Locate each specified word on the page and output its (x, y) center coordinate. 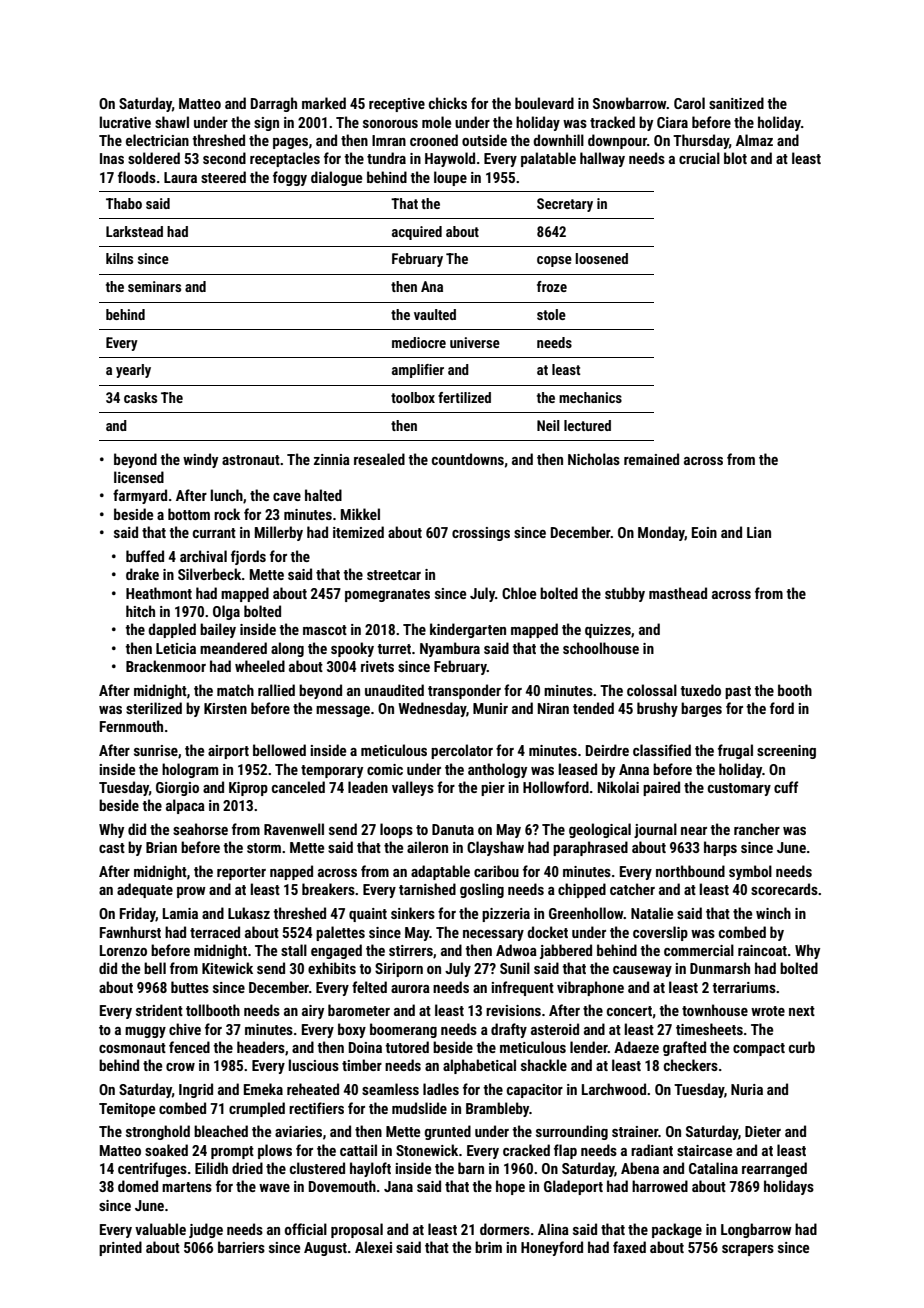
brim (488, 1247)
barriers (241, 1247)
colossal (652, 690)
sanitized (736, 103)
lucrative (125, 122)
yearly (133, 371)
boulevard (544, 103)
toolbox (413, 397)
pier (493, 789)
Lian (759, 532)
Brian (161, 847)
